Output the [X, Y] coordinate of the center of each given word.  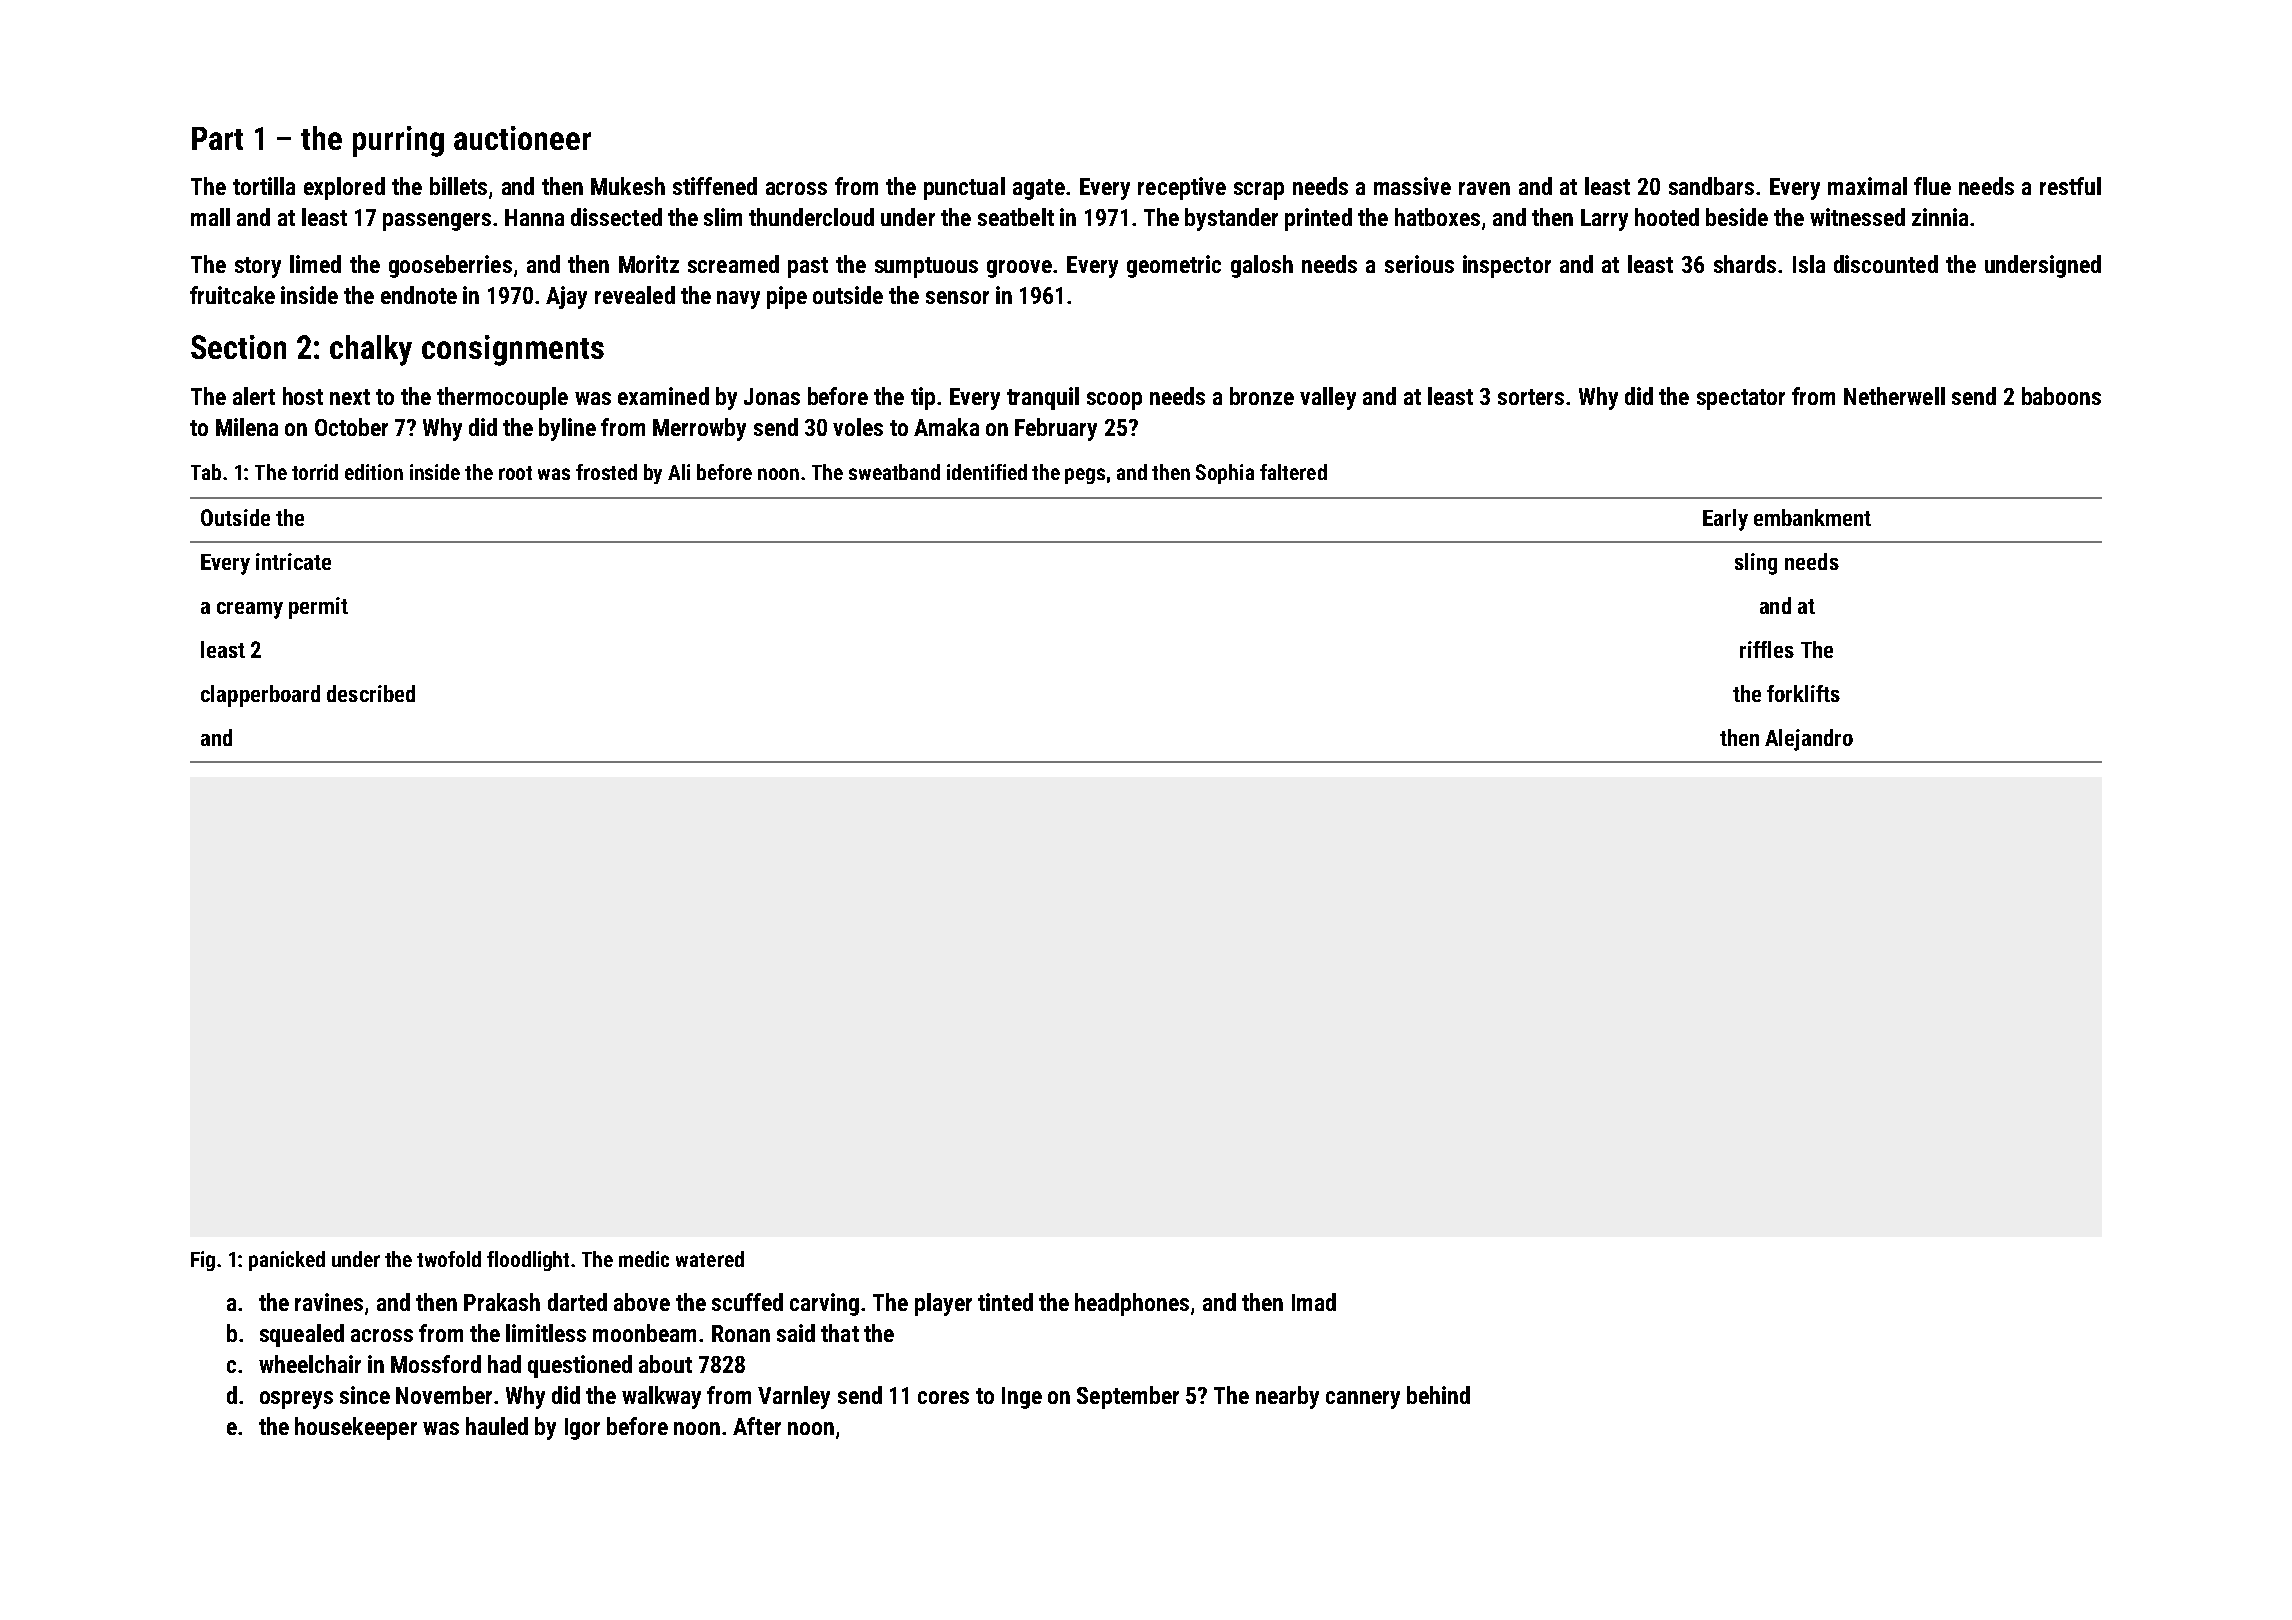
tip [923, 398]
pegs [1085, 476]
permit [318, 608]
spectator [1741, 399]
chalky [371, 350]
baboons [2061, 396]
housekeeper [356, 1428]
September [1128, 1397]
